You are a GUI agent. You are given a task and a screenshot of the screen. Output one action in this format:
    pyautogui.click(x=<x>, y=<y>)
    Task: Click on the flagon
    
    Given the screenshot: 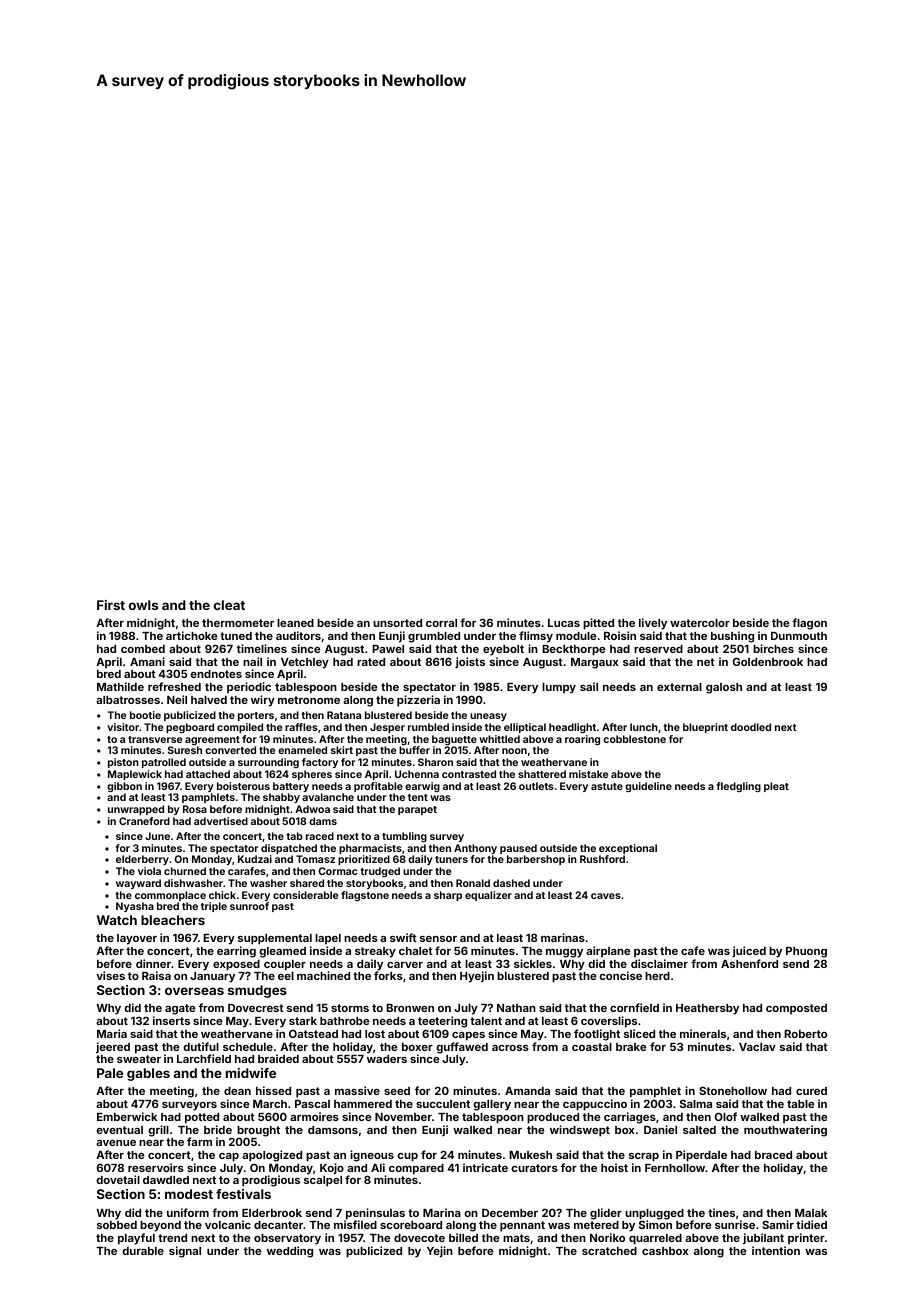 What is the action you would take?
    pyautogui.click(x=809, y=624)
